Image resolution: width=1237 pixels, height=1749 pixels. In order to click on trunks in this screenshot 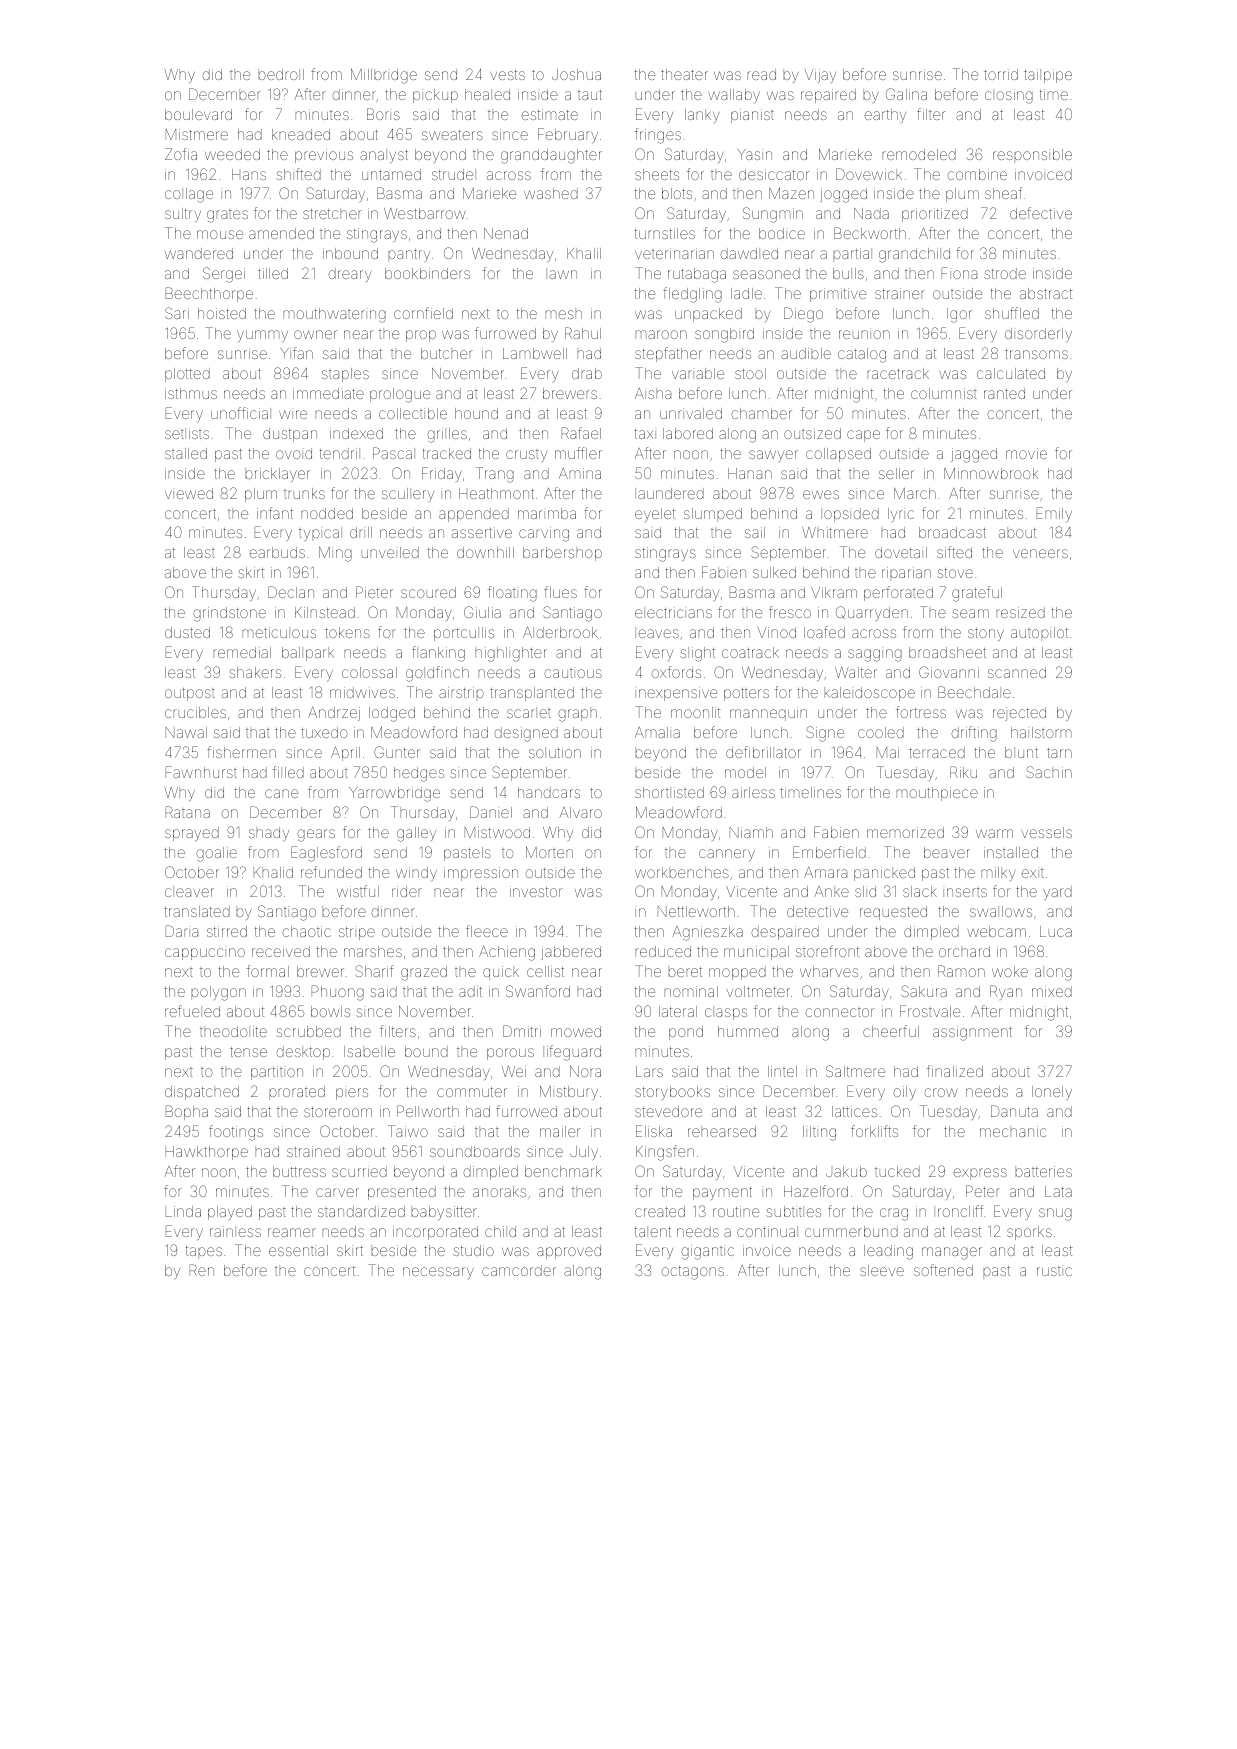, I will do `click(304, 493)`.
